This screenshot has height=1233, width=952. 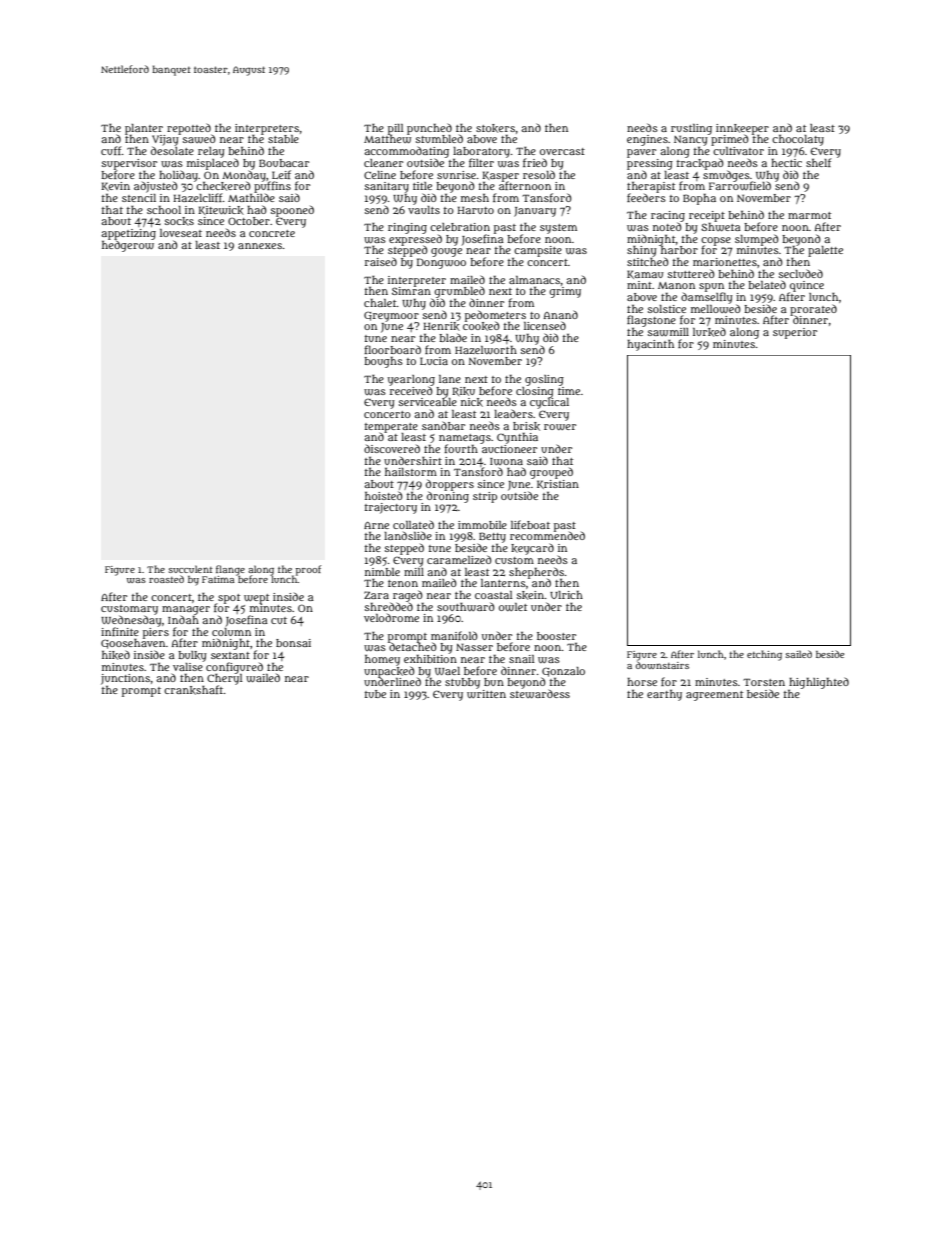 I want to click on overcast, so click(x=562, y=151).
